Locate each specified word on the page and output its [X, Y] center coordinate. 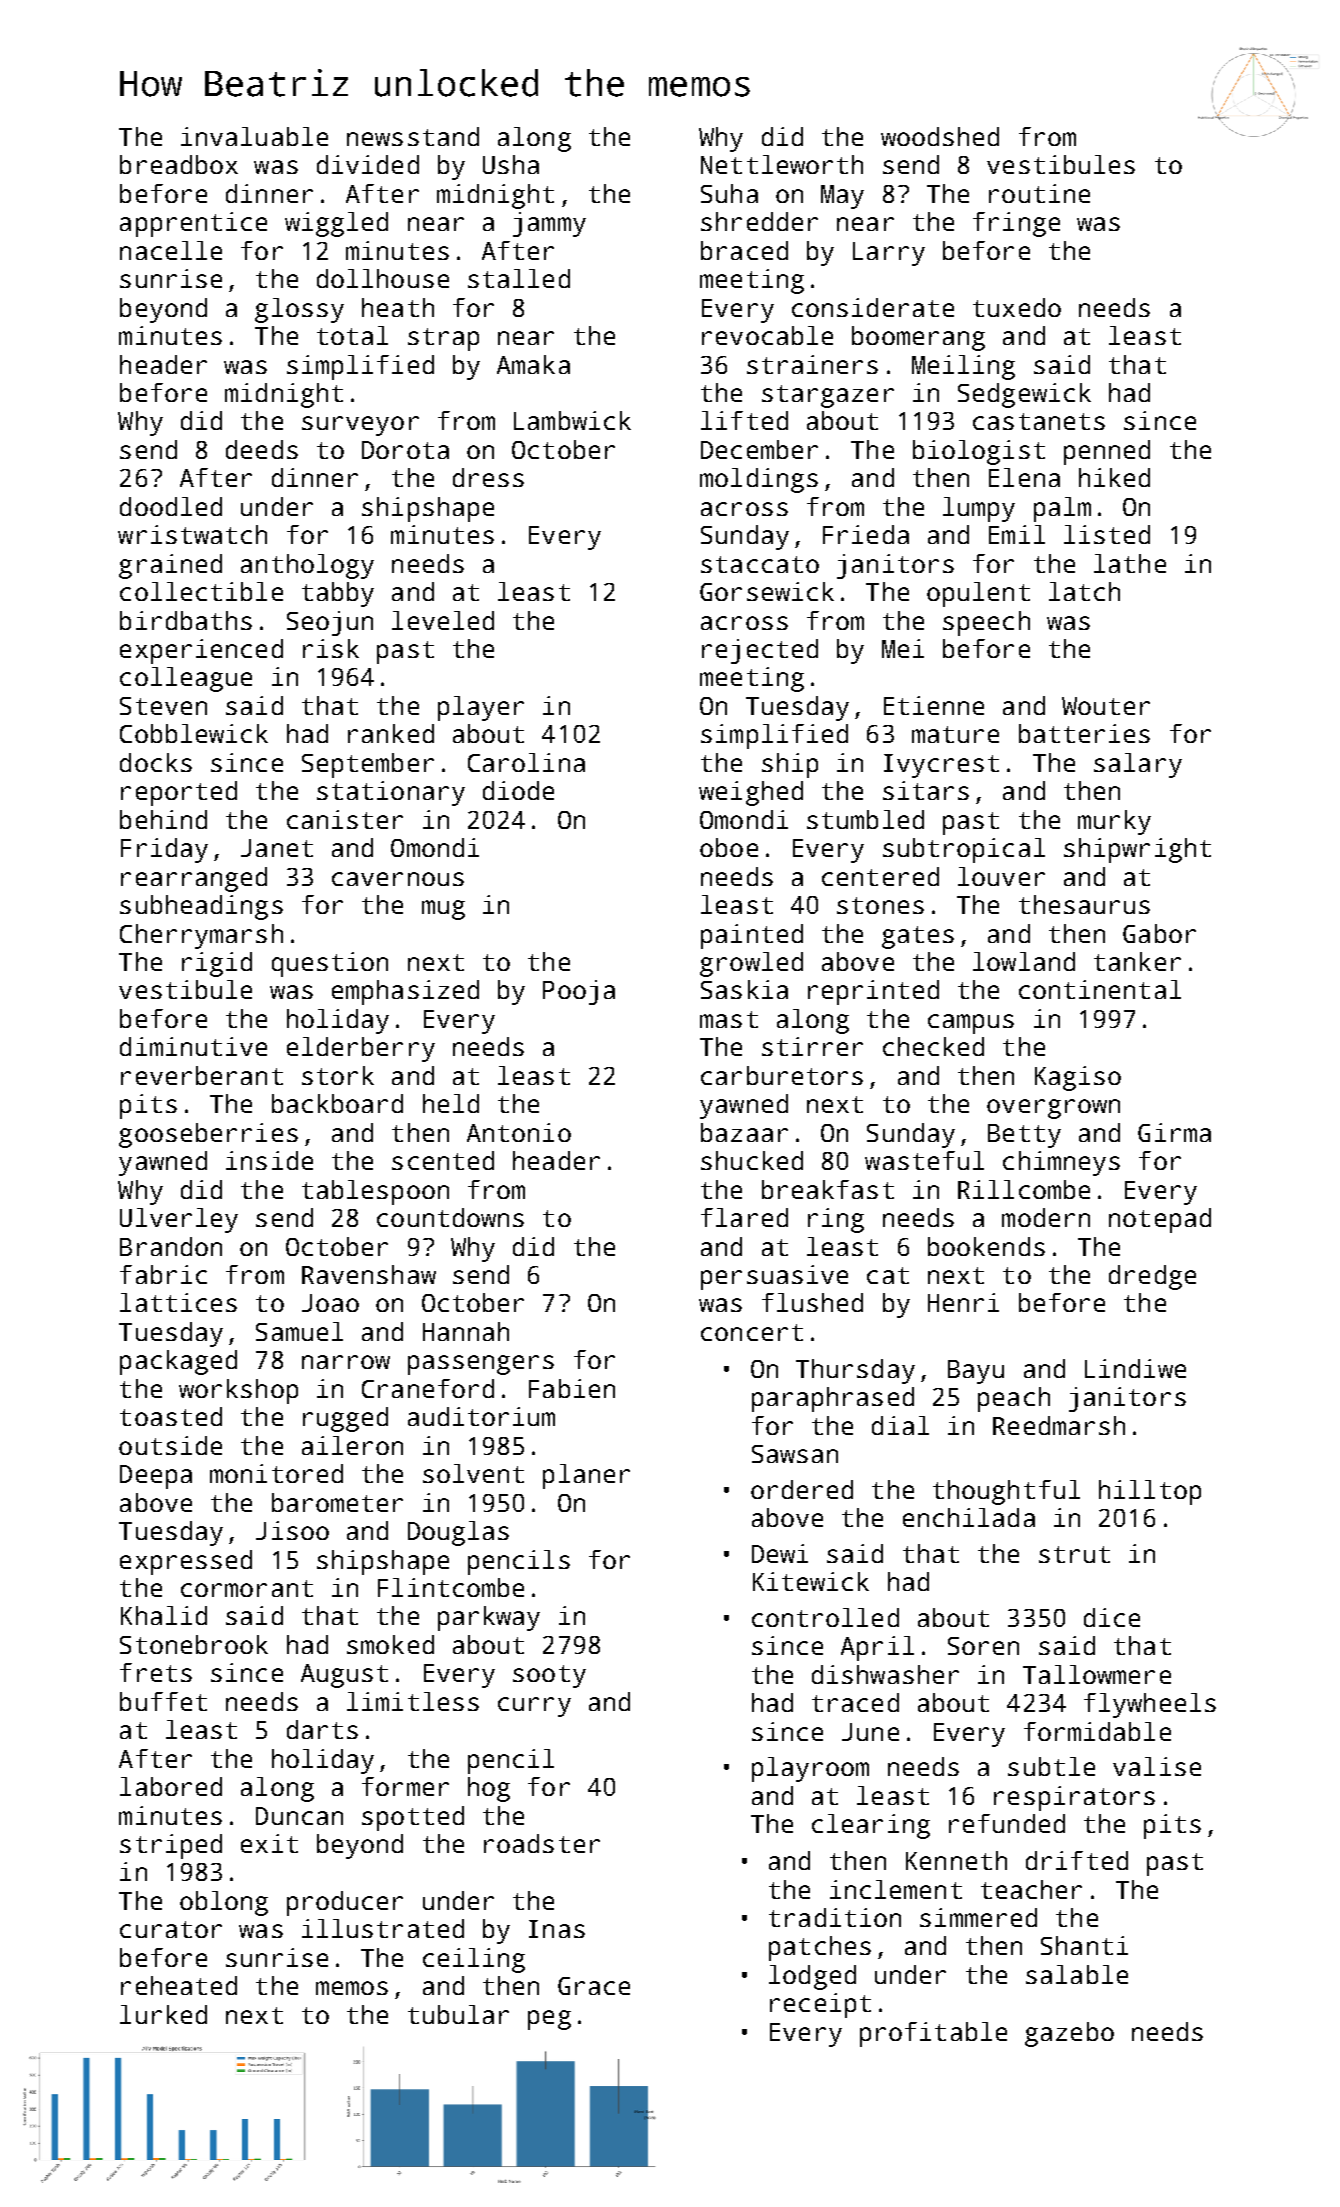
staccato [760, 564]
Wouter [1106, 706]
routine [1039, 193]
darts [322, 1729]
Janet [277, 848]
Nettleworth [782, 164]
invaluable [254, 136]
